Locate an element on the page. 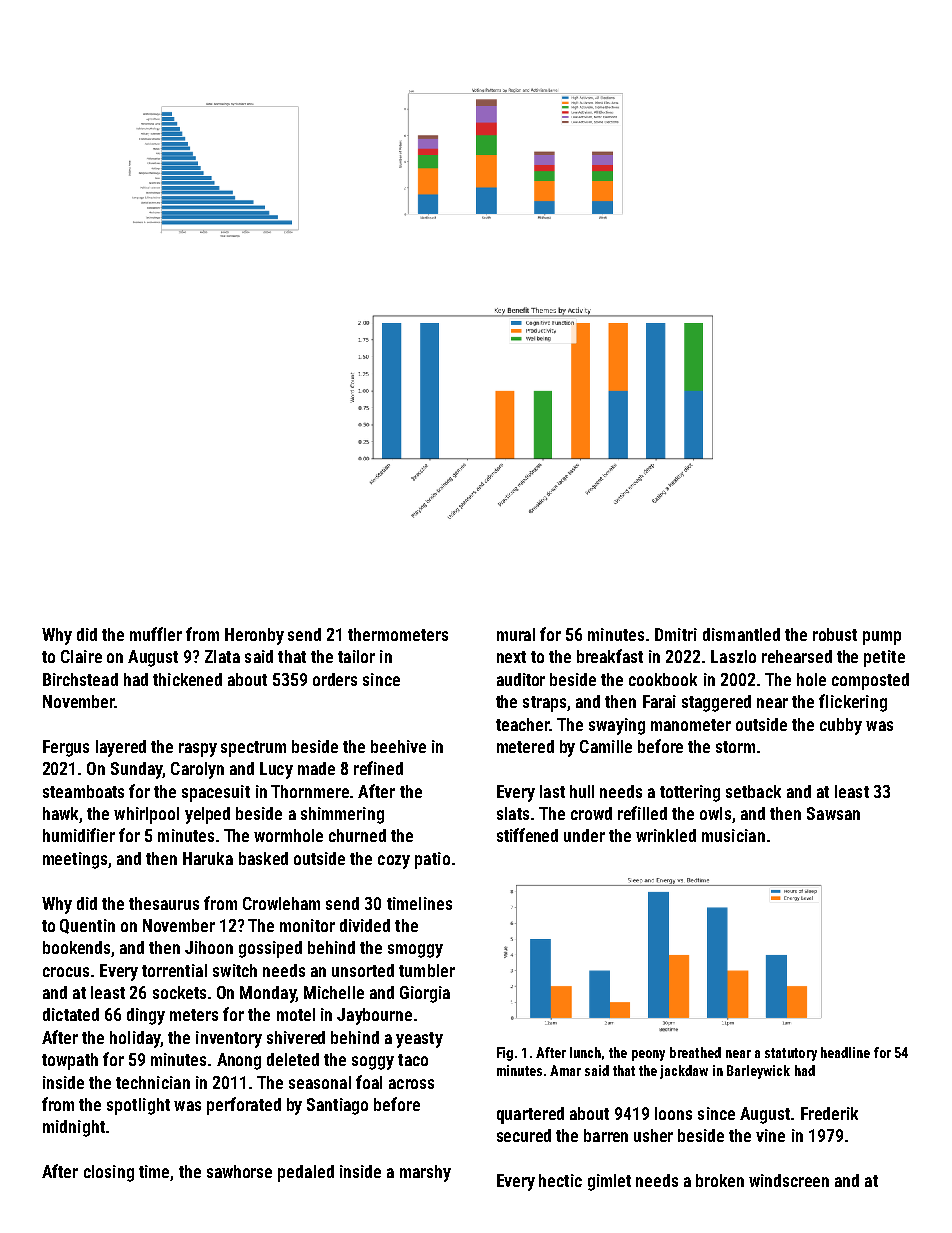  rehearsed is located at coordinates (797, 656).
